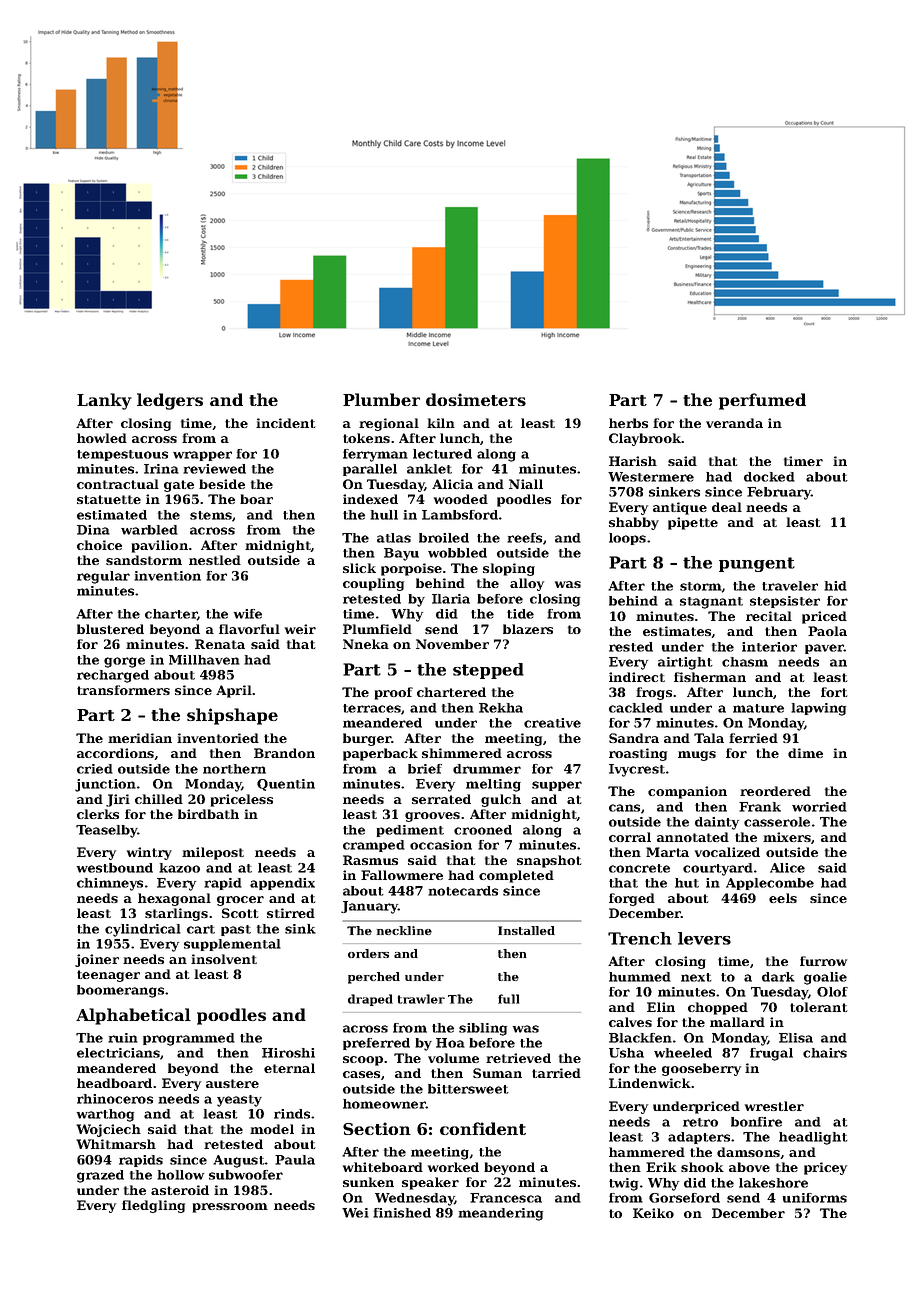 This document has width=924, height=1308. What do you see at coordinates (462, 753) in the document?
I see `shimmered` at bounding box center [462, 753].
